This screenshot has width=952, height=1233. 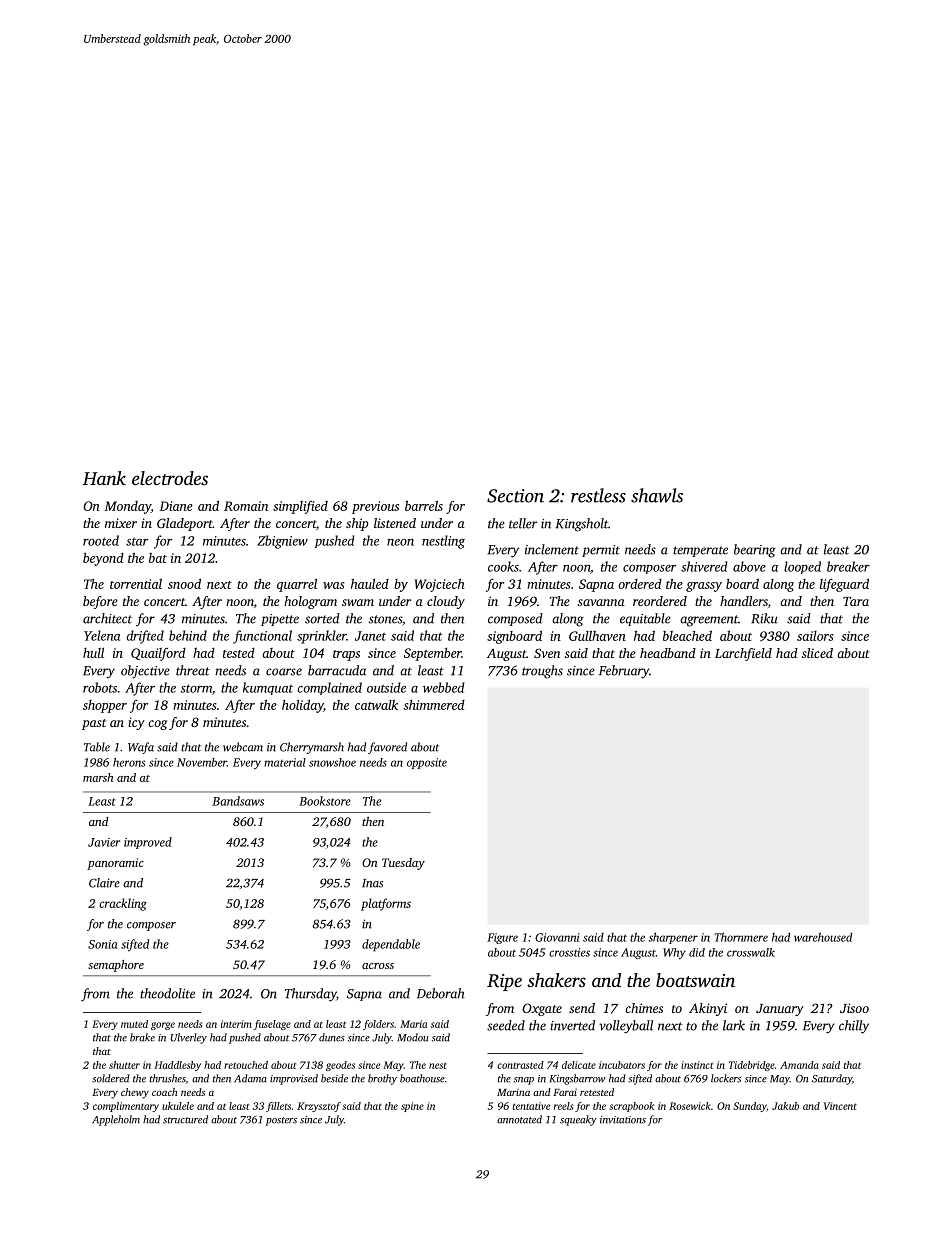 I want to click on shawls, so click(x=657, y=495).
